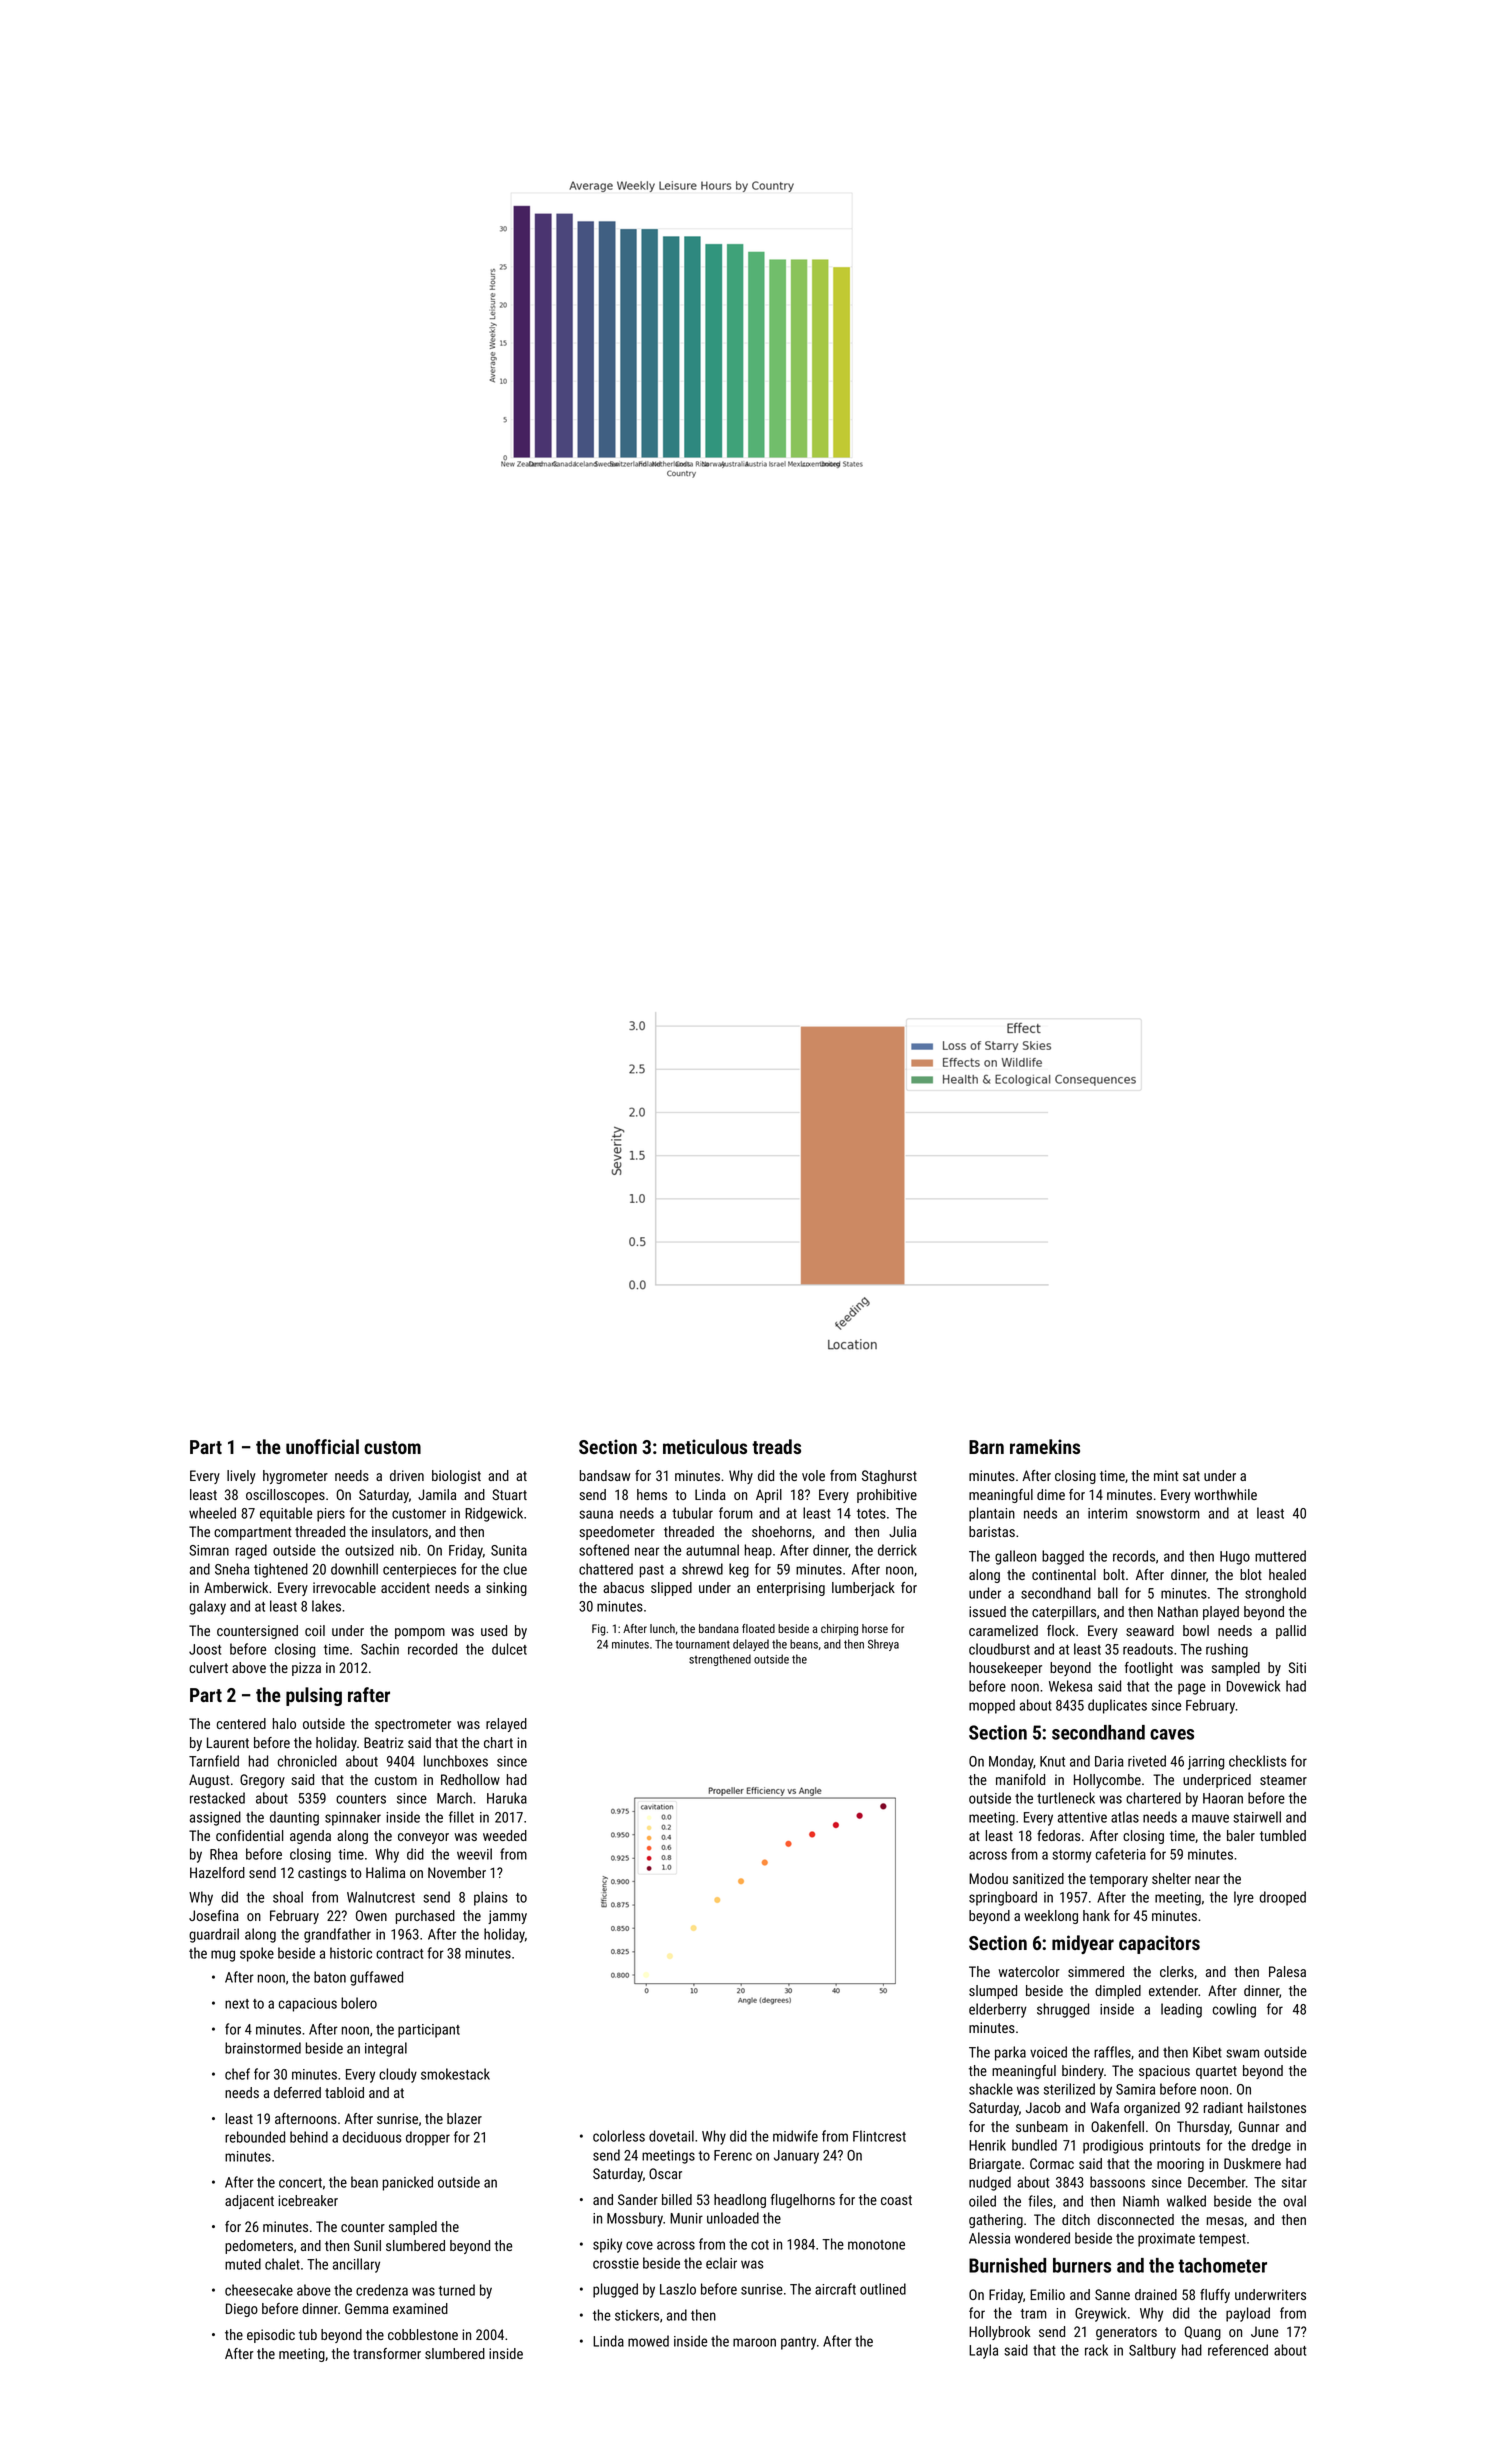  Describe the element at coordinates (376, 1978) in the document. I see `guffawed` at that location.
